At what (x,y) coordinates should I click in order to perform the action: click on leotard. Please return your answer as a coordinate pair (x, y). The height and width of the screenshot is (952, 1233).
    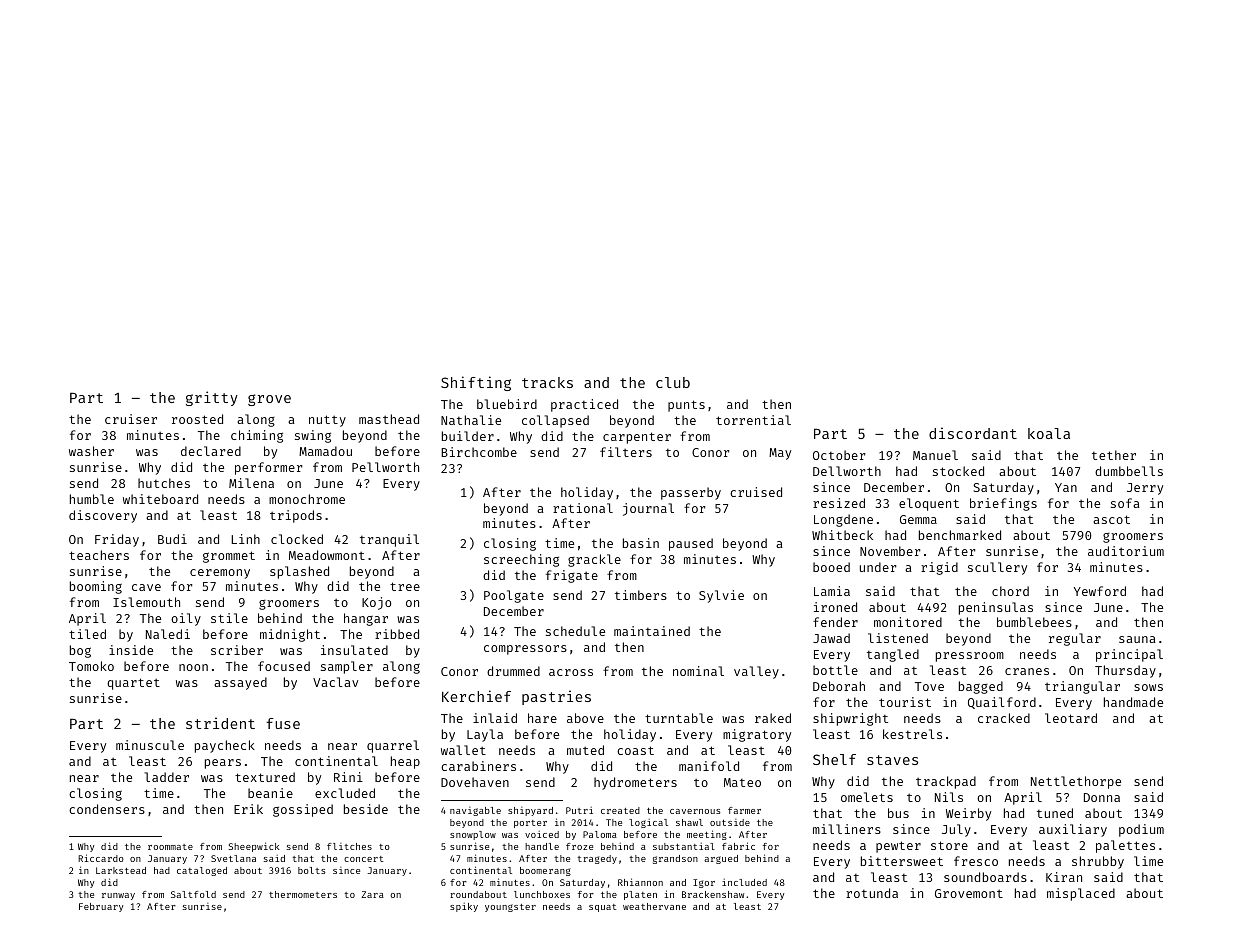
    Looking at the image, I should click on (1071, 718).
